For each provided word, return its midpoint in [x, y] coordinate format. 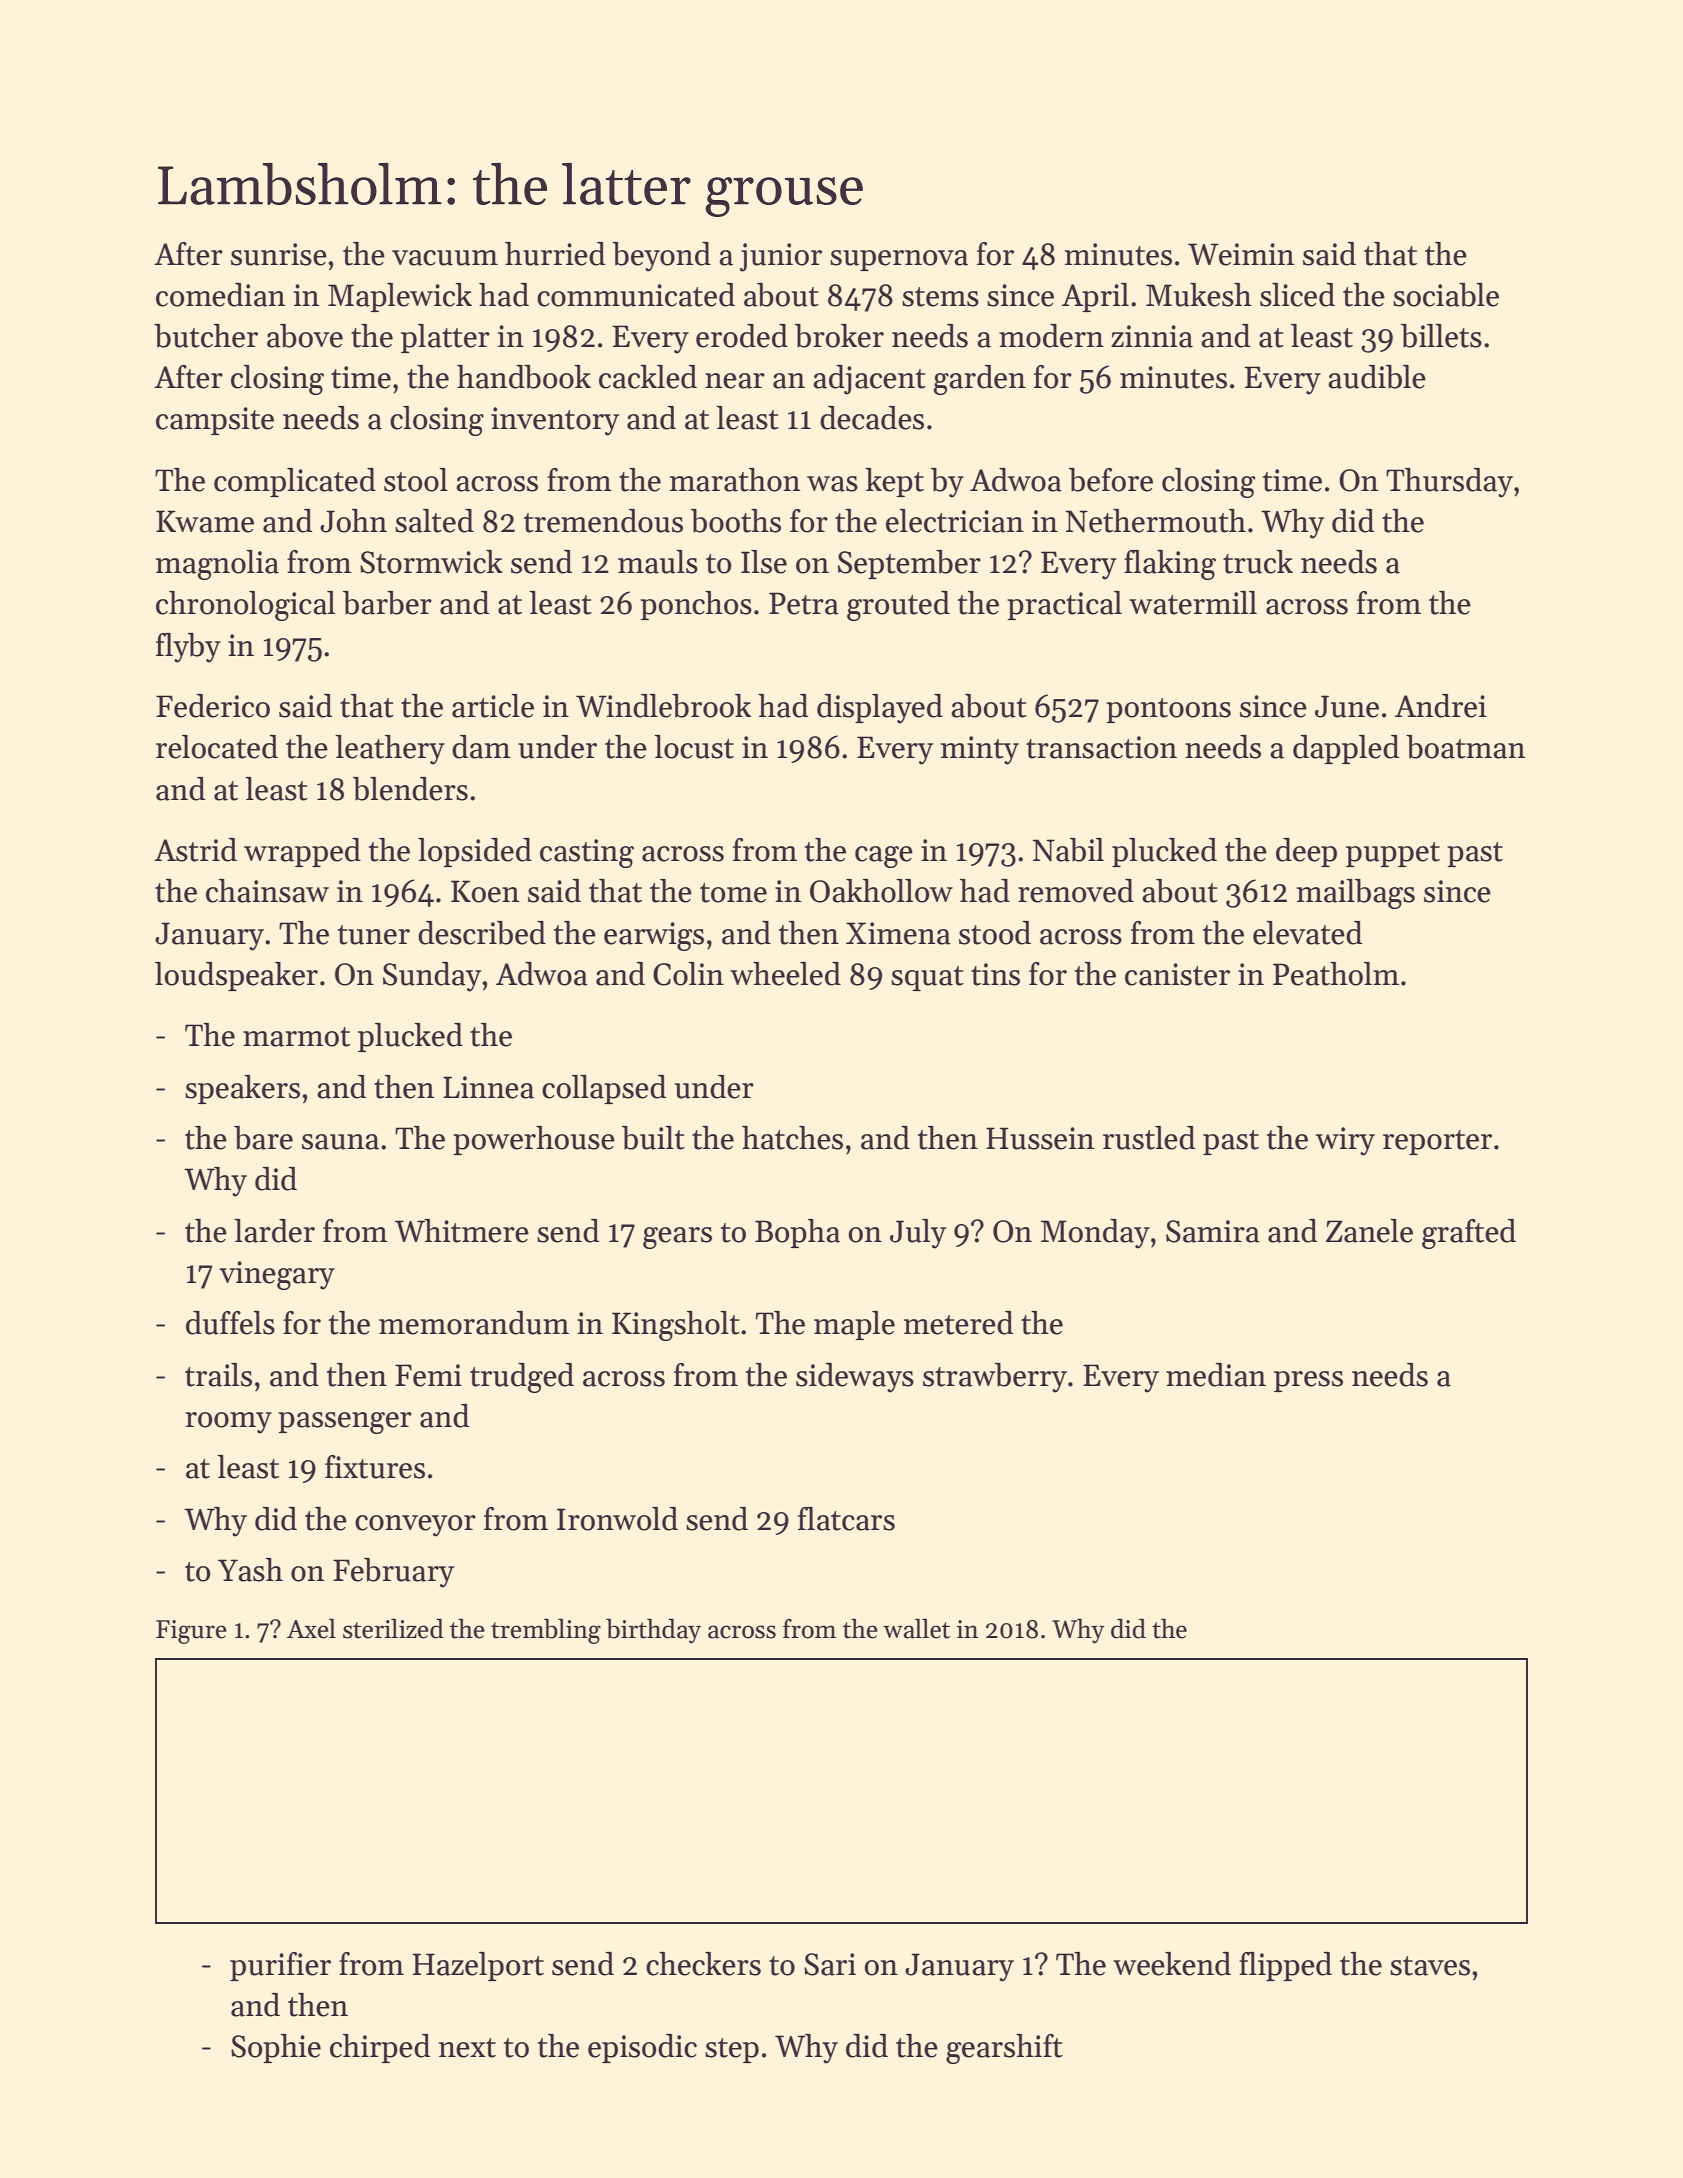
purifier [280, 1966]
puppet [1393, 854]
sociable [1446, 295]
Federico [213, 706]
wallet [916, 1628]
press [1308, 1381]
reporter [1437, 1142]
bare [263, 1138]
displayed [880, 709]
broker [839, 336]
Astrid [195, 850]
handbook [524, 377]
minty [980, 750]
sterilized [393, 1628]
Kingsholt [676, 1326]
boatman [1466, 747]
